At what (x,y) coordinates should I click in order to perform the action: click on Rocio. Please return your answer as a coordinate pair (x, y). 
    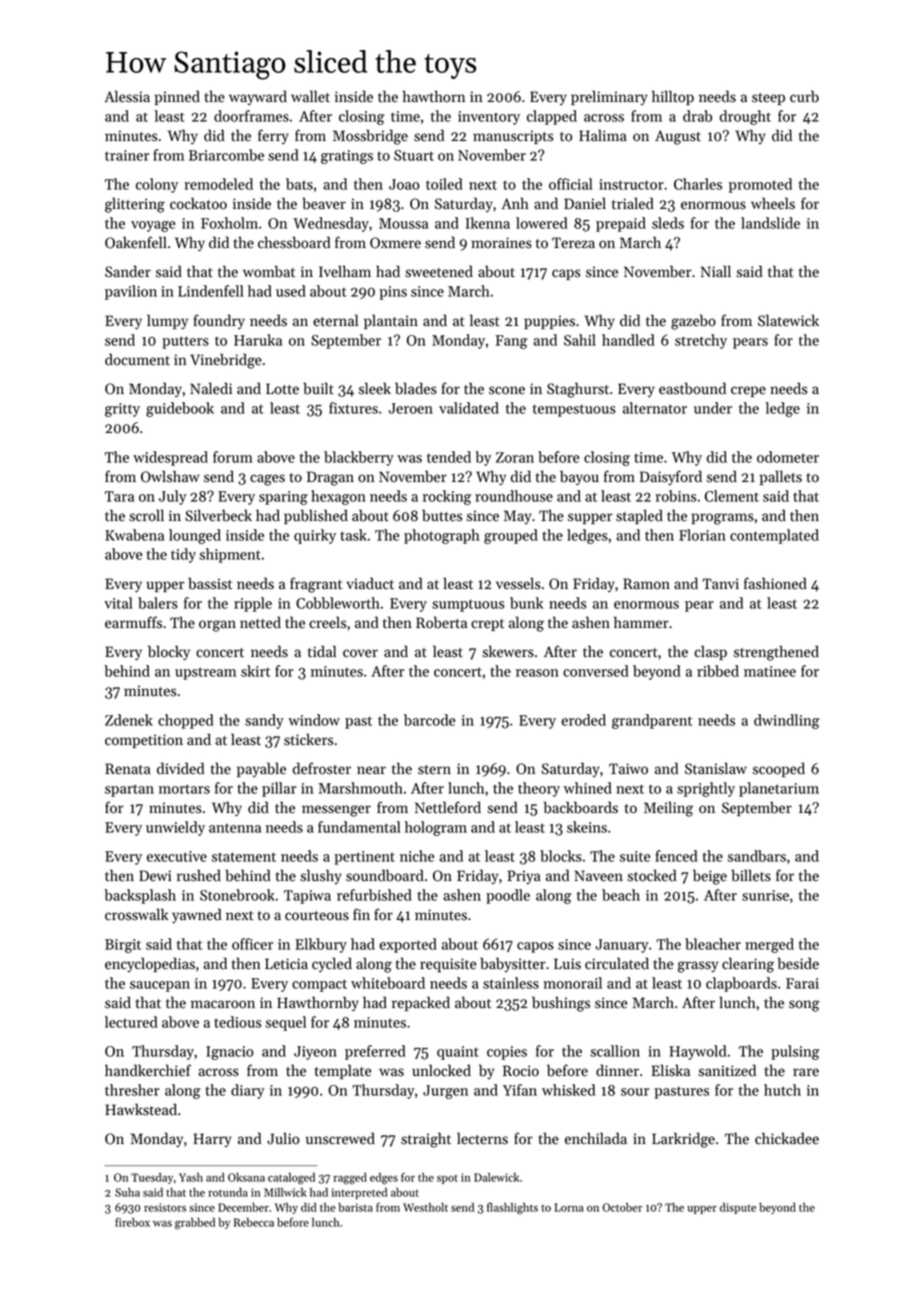
    Looking at the image, I should click on (521, 1071).
